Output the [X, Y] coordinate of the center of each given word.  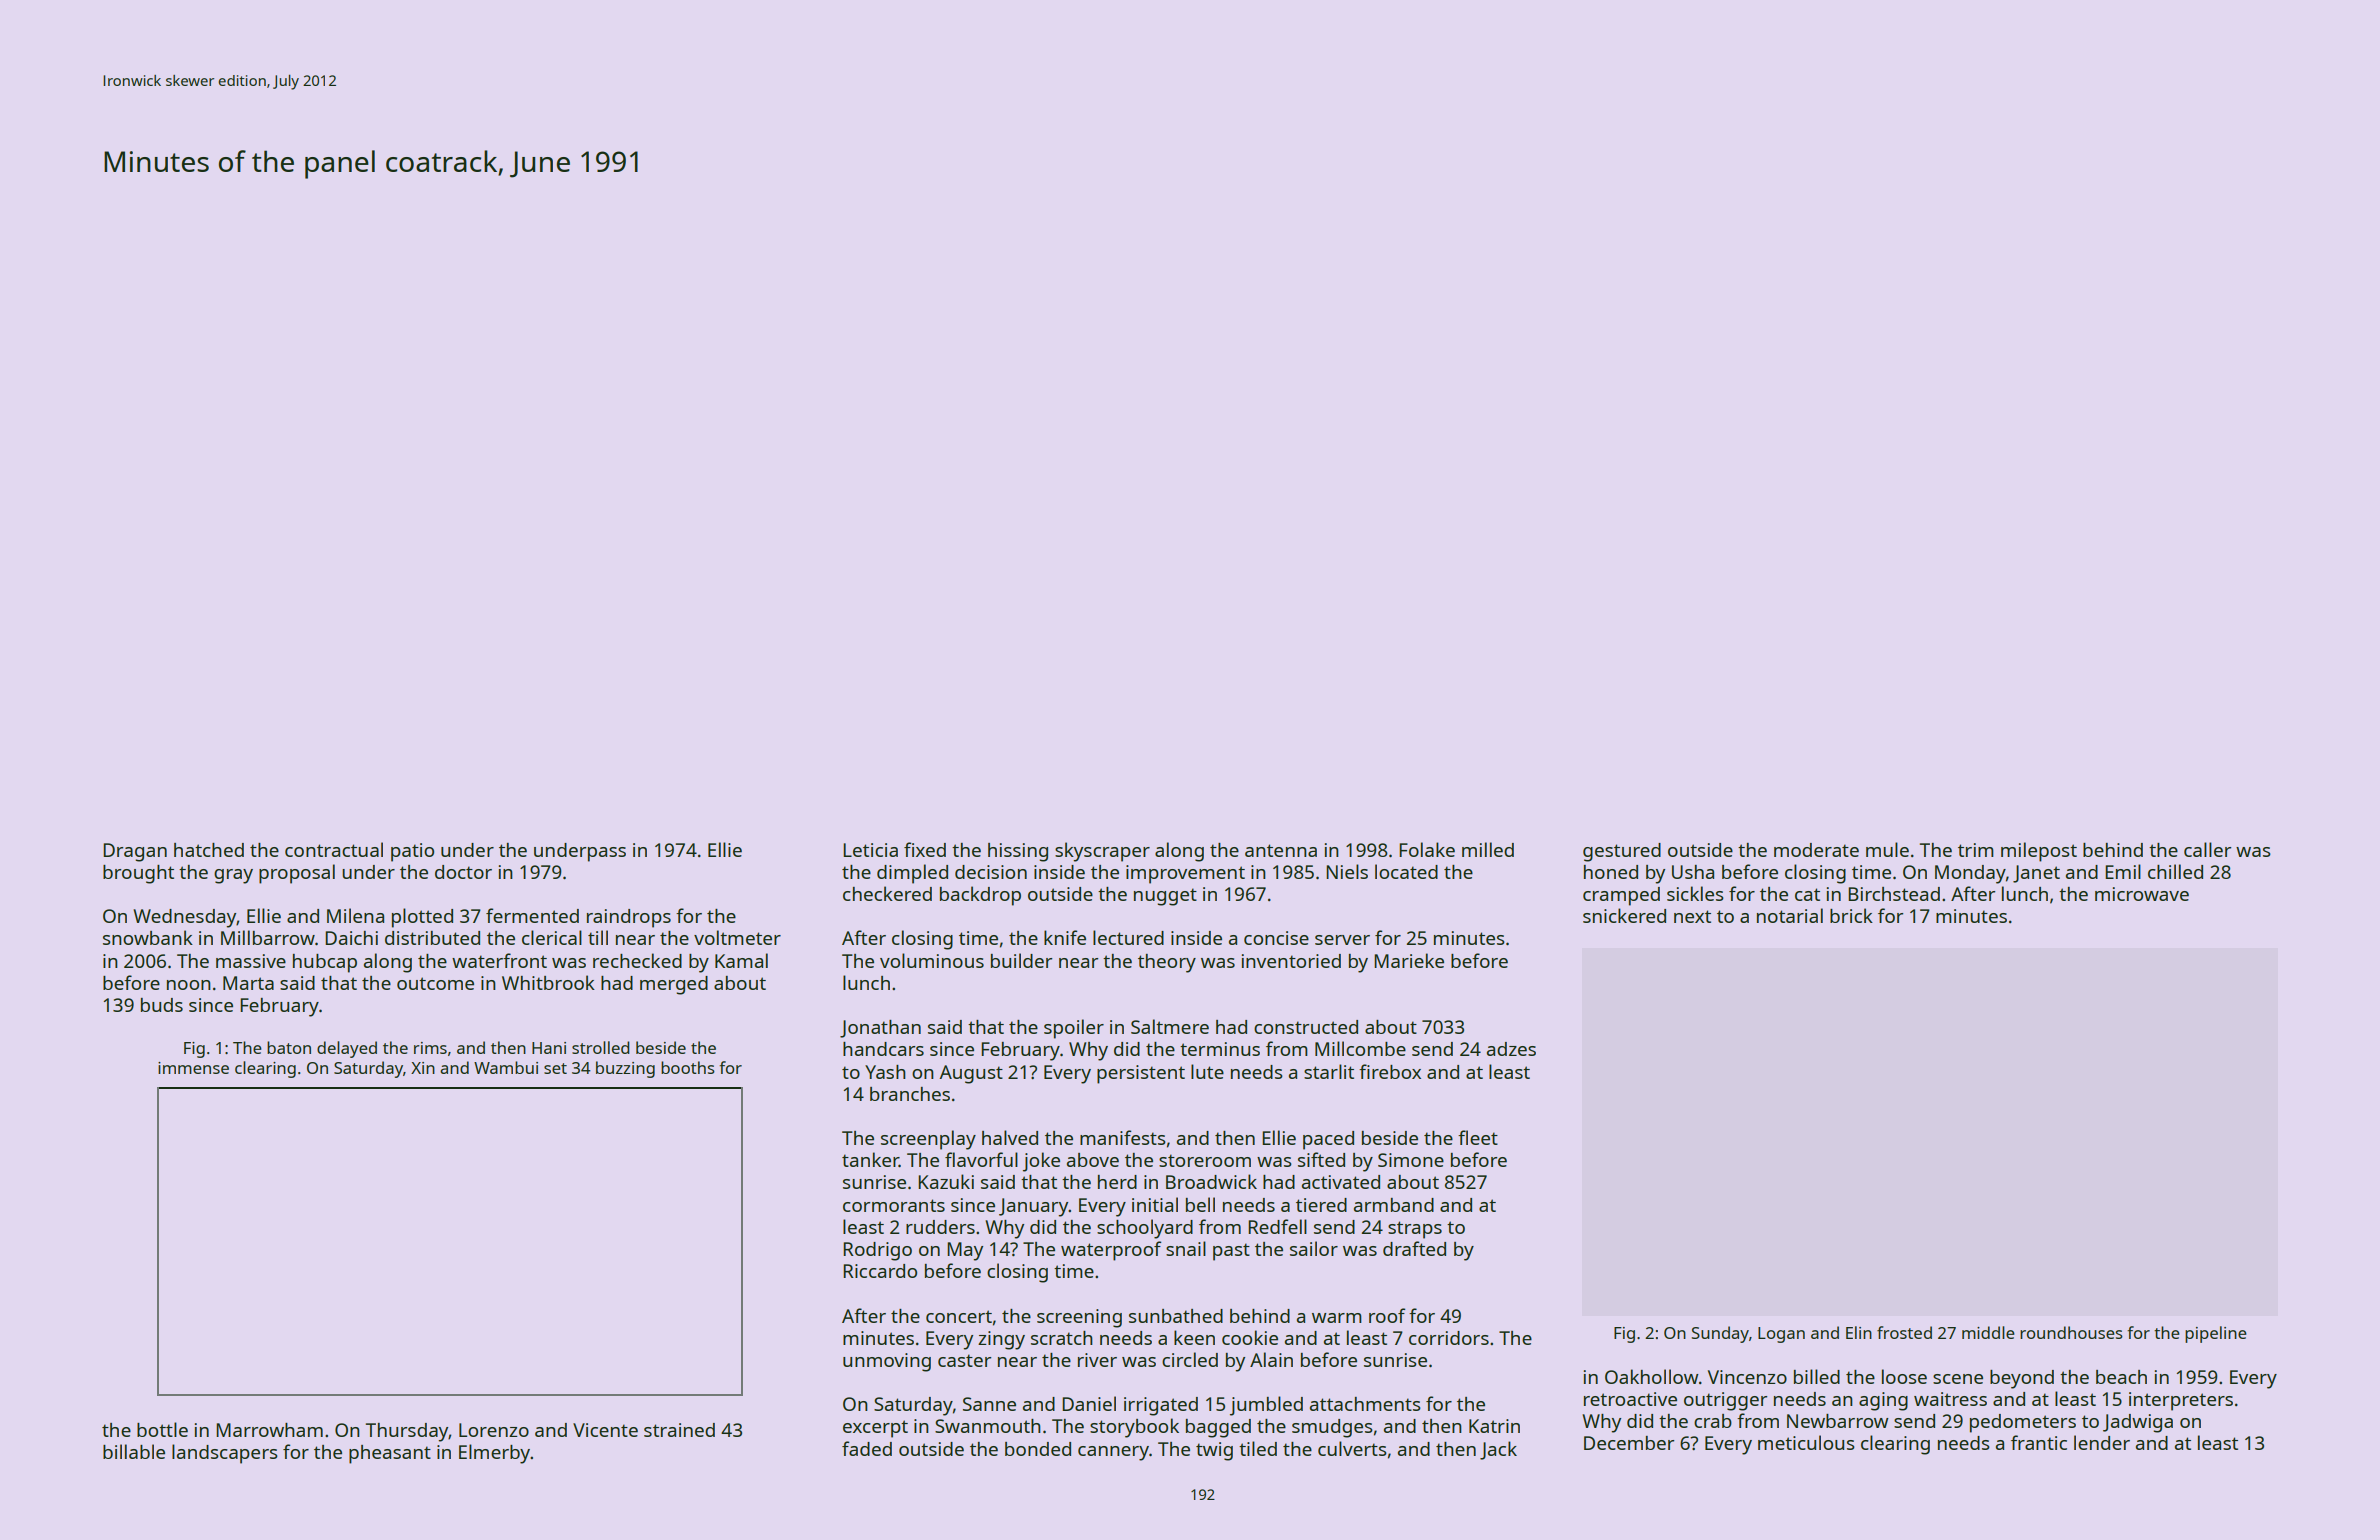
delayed [347, 1049]
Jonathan [880, 1029]
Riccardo [880, 1271]
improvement [1185, 874]
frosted [1904, 1332]
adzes [1511, 1049]
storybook [1134, 1428]
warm [1337, 1318]
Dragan [135, 852]
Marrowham [269, 1430]
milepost [2039, 852]
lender [2102, 1442]
